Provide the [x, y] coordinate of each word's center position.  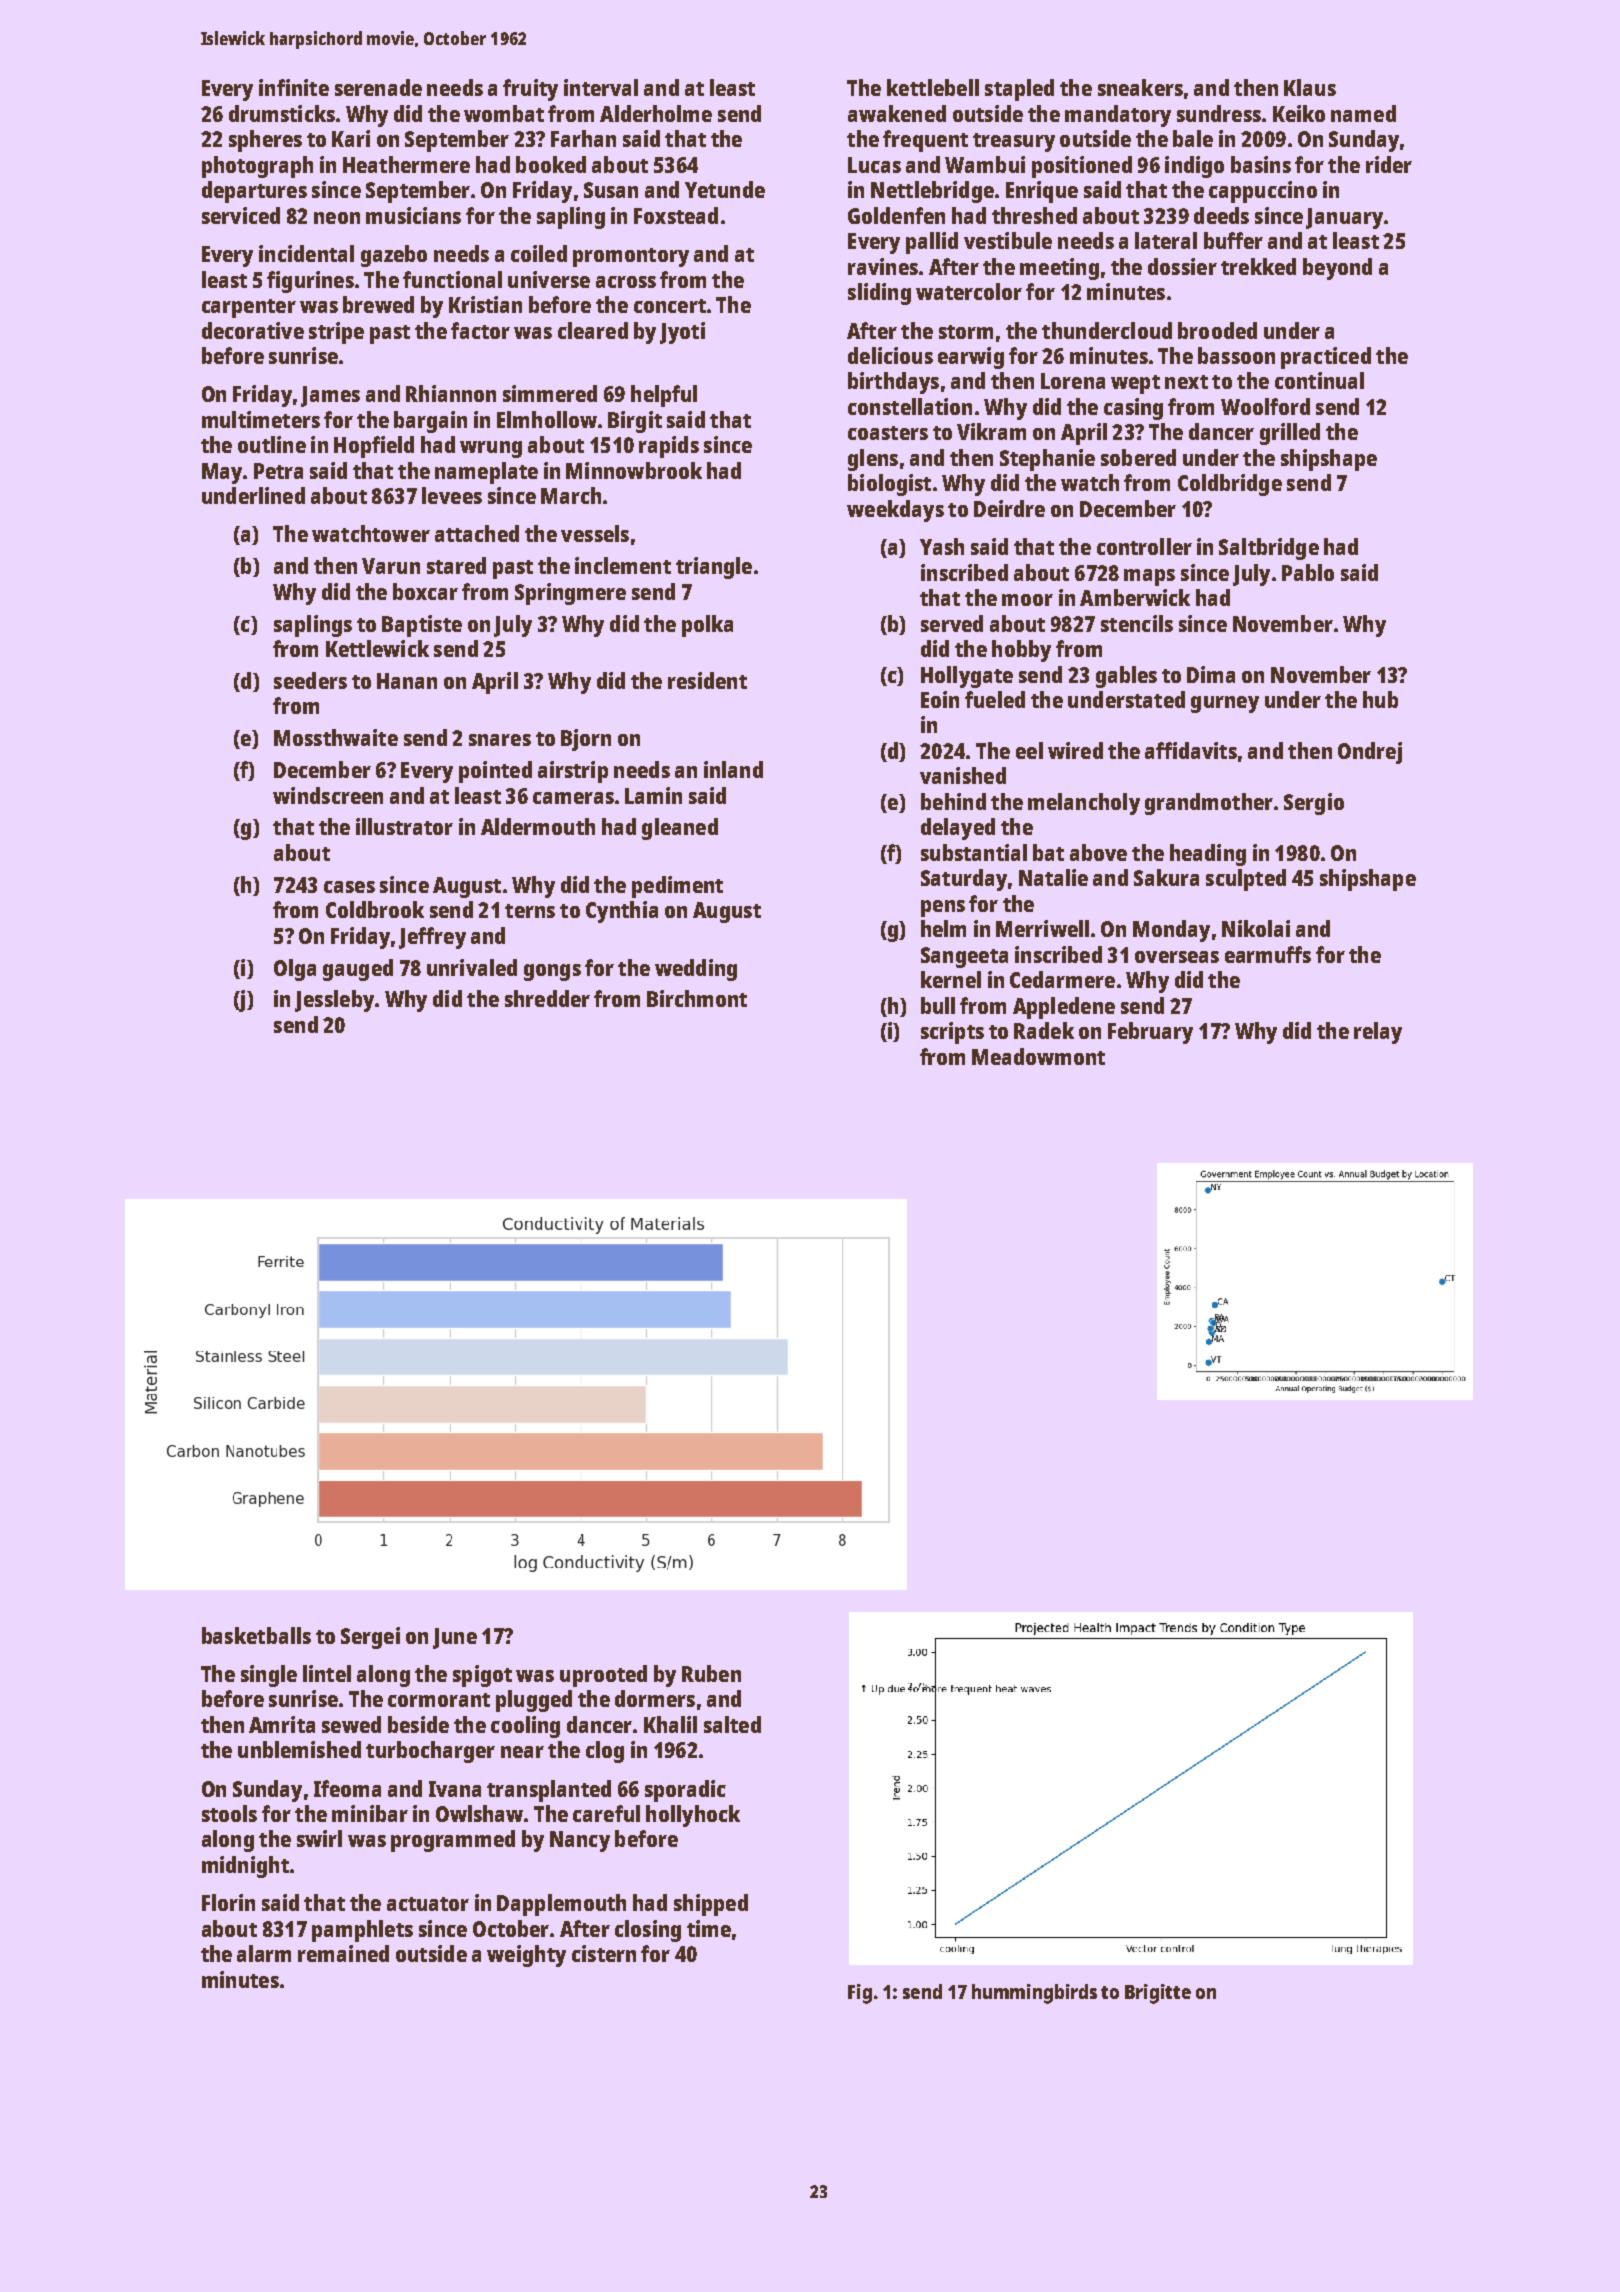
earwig [971, 358]
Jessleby [334, 1001]
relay [1378, 1033]
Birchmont [697, 998]
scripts [952, 1033]
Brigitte [1158, 1994]
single [269, 1676]
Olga [295, 970]
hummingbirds [1034, 1994]
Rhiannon [451, 393]
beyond [1337, 269]
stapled [1019, 90]
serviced [241, 215]
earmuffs [1268, 954]
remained [343, 1953]
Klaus [1310, 87]
